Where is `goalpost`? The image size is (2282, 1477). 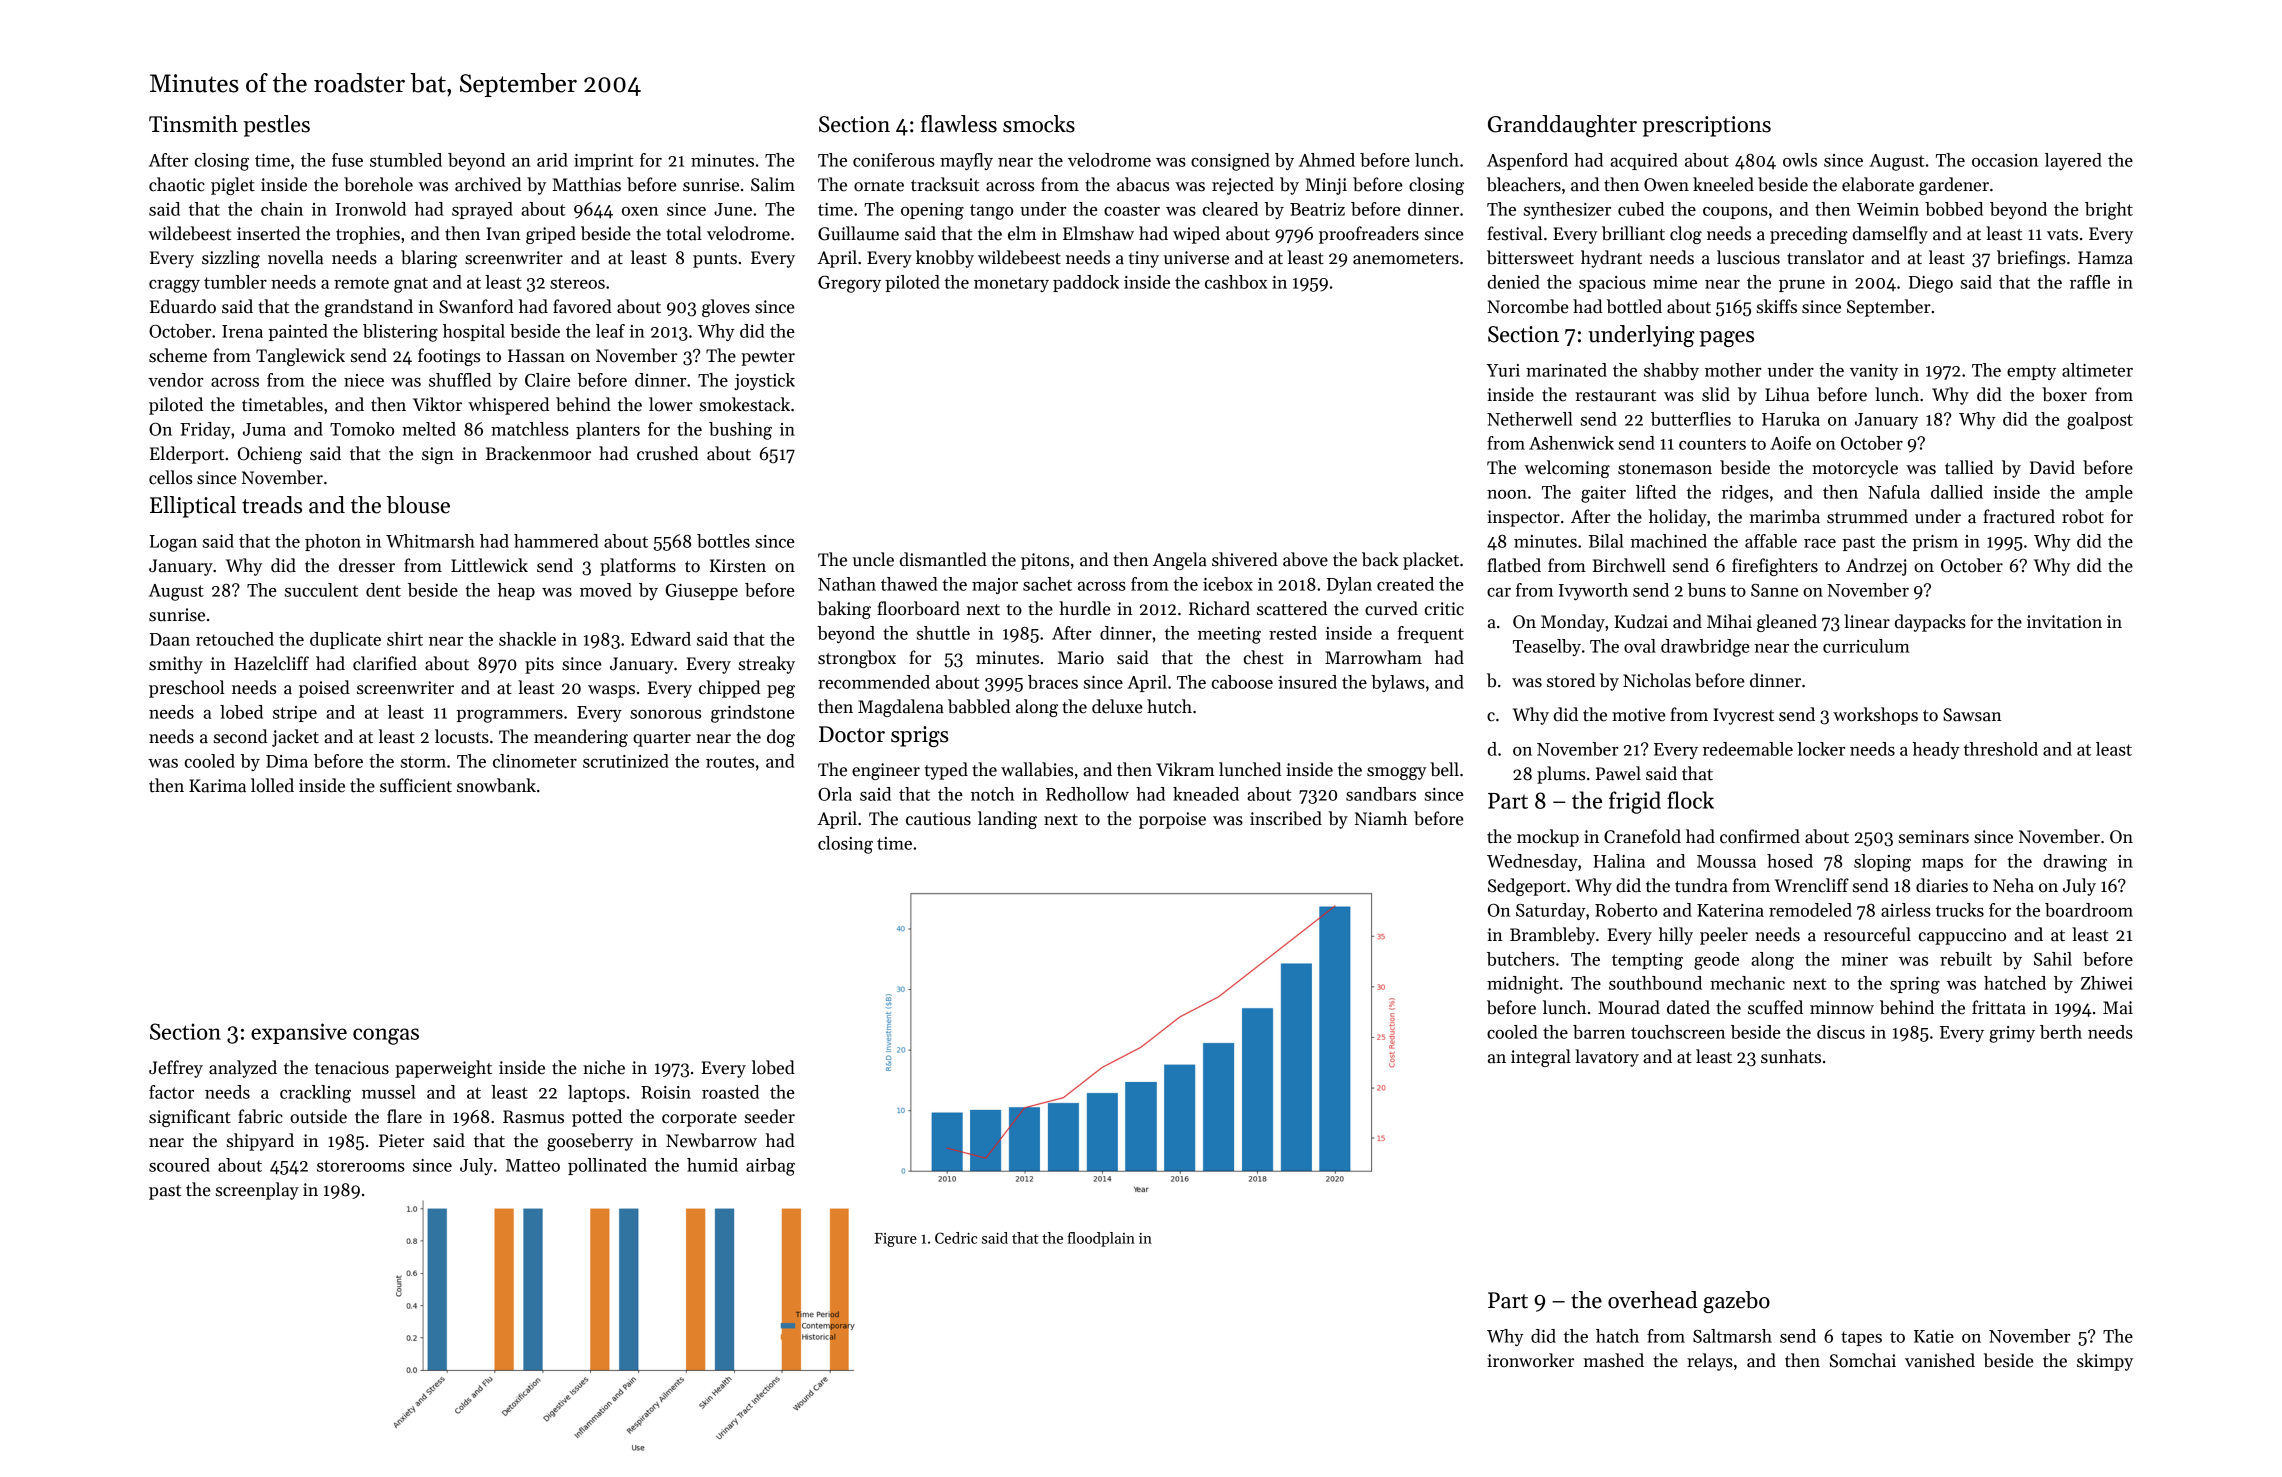 goalpost is located at coordinates (2100, 421).
